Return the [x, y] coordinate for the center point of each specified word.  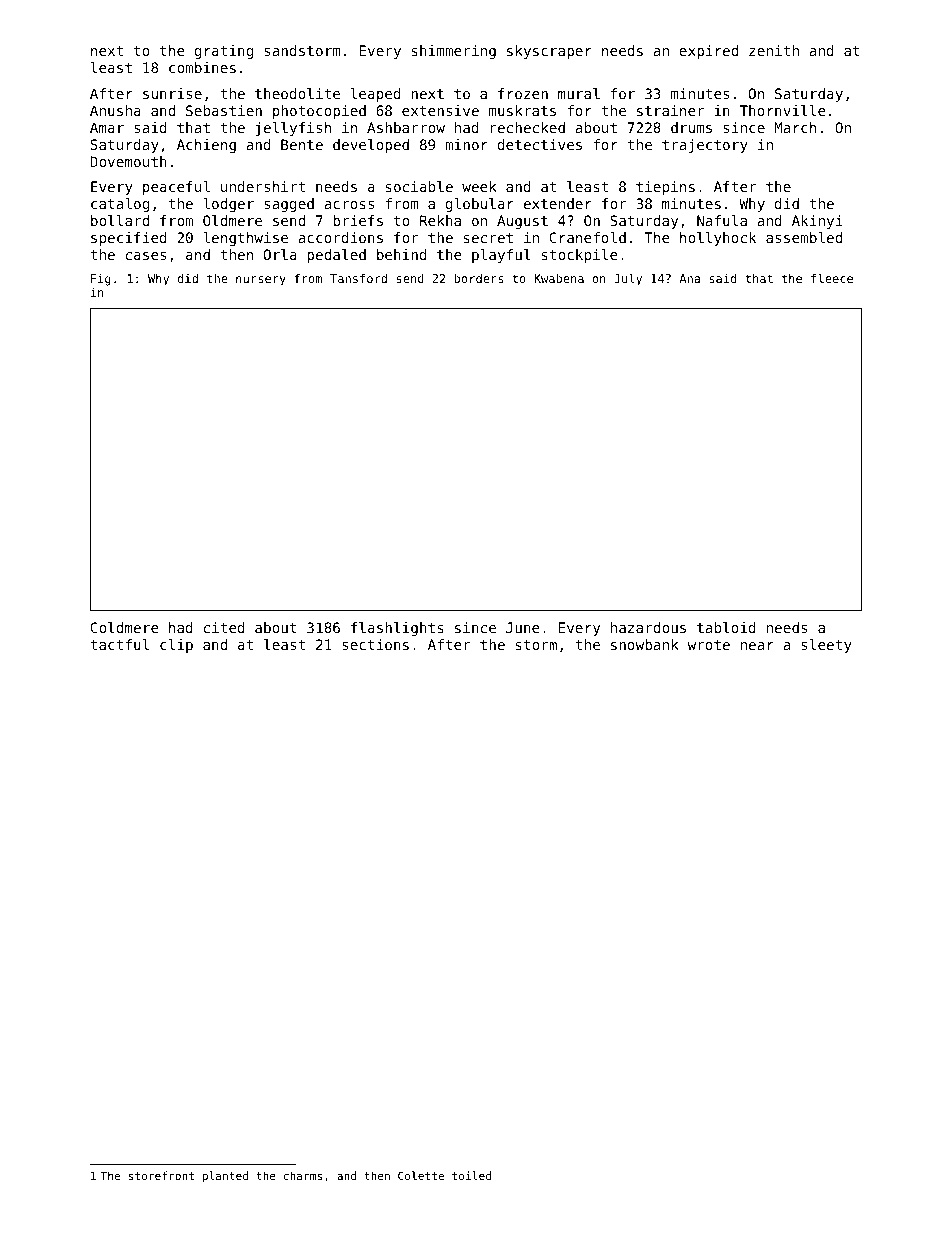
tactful [119, 644]
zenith [774, 50]
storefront [161, 1175]
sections [375, 644]
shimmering [454, 52]
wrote [708, 645]
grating [223, 52]
